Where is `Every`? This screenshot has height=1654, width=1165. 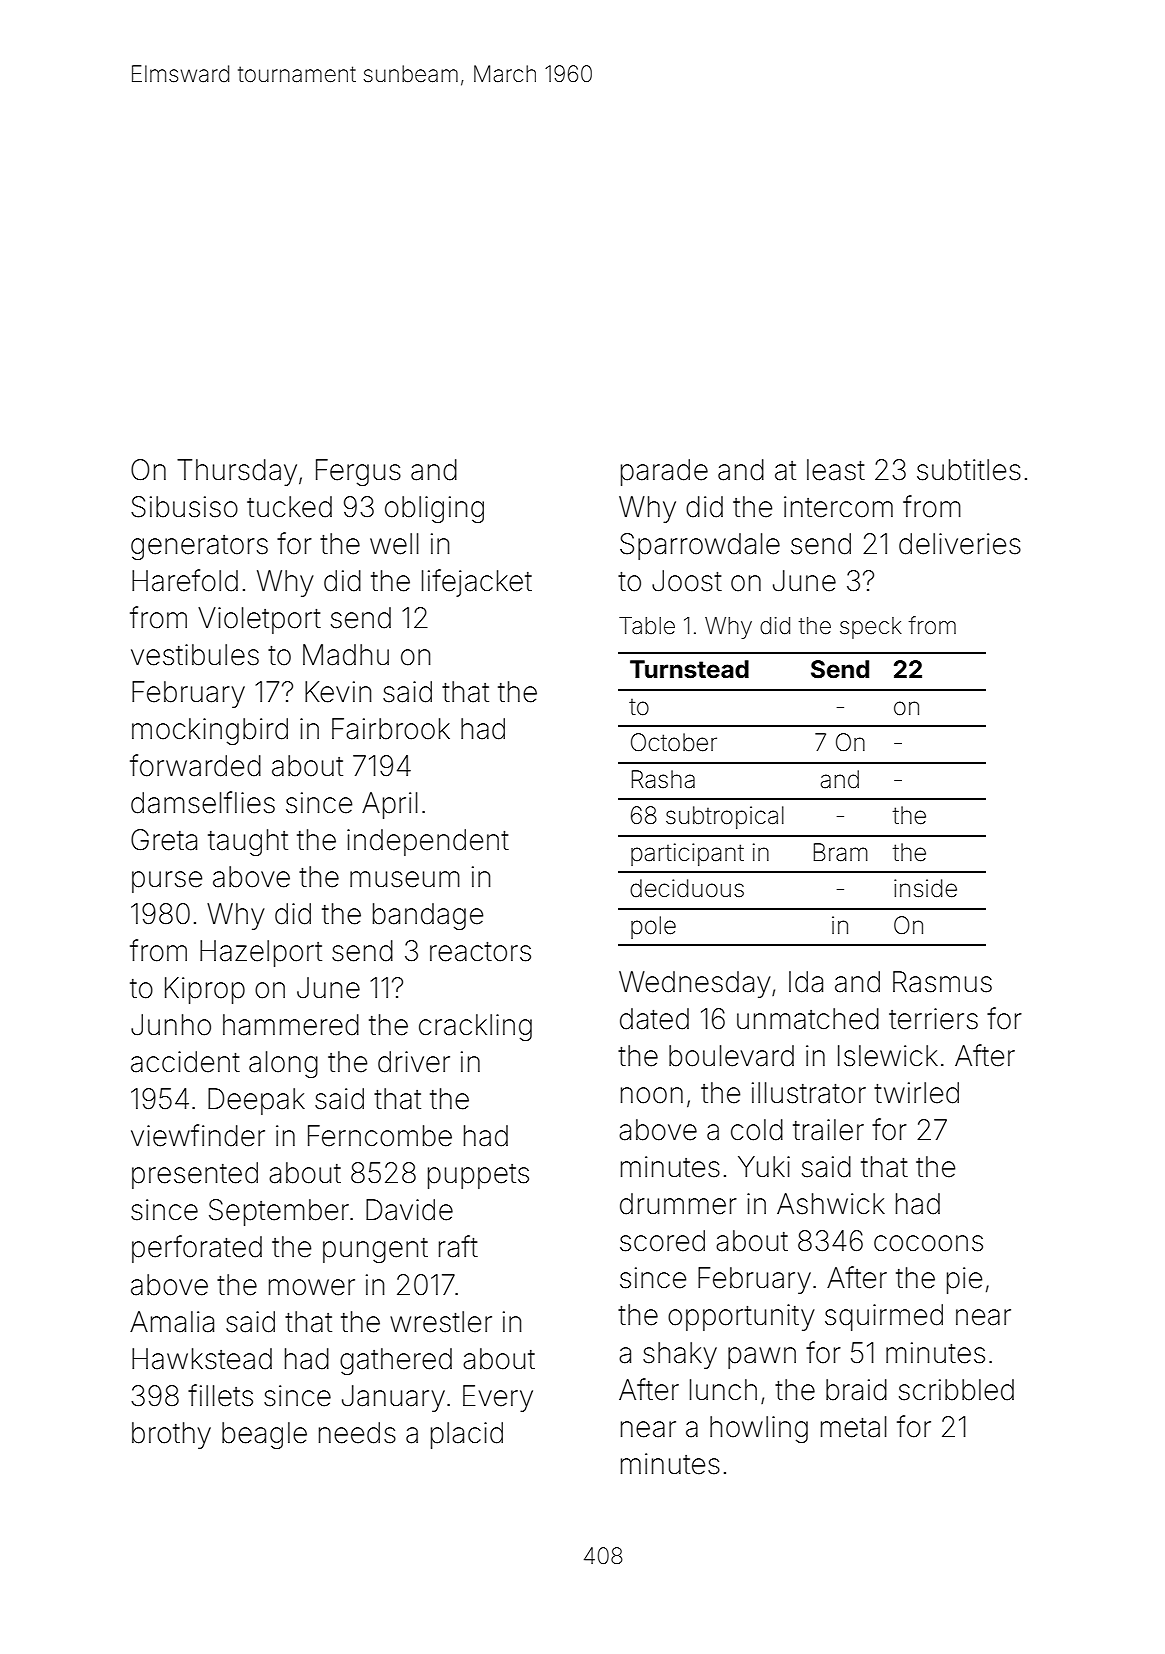
Every is located at coordinates (498, 1398).
